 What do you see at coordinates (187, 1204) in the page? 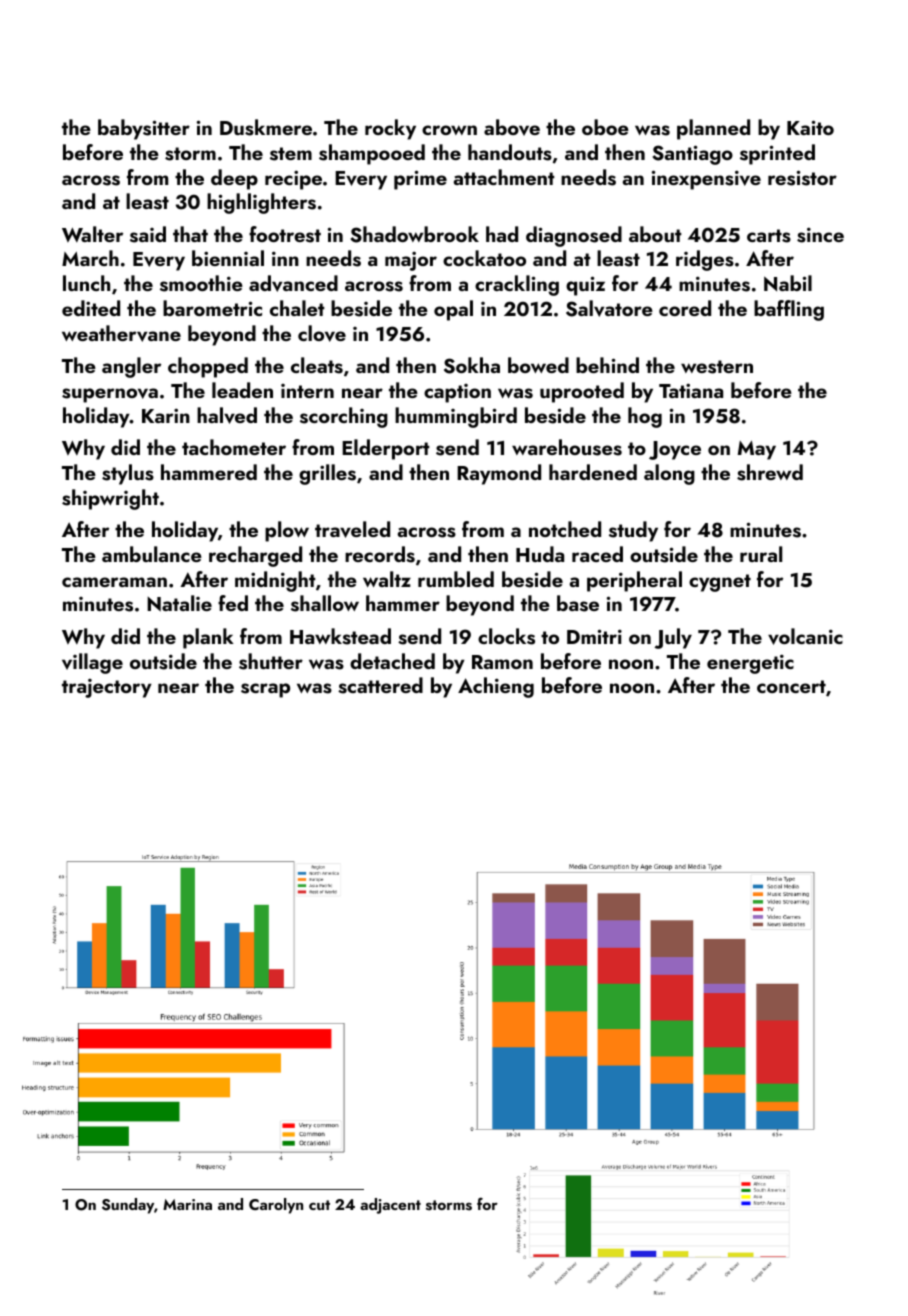
I see `Marina` at bounding box center [187, 1204].
